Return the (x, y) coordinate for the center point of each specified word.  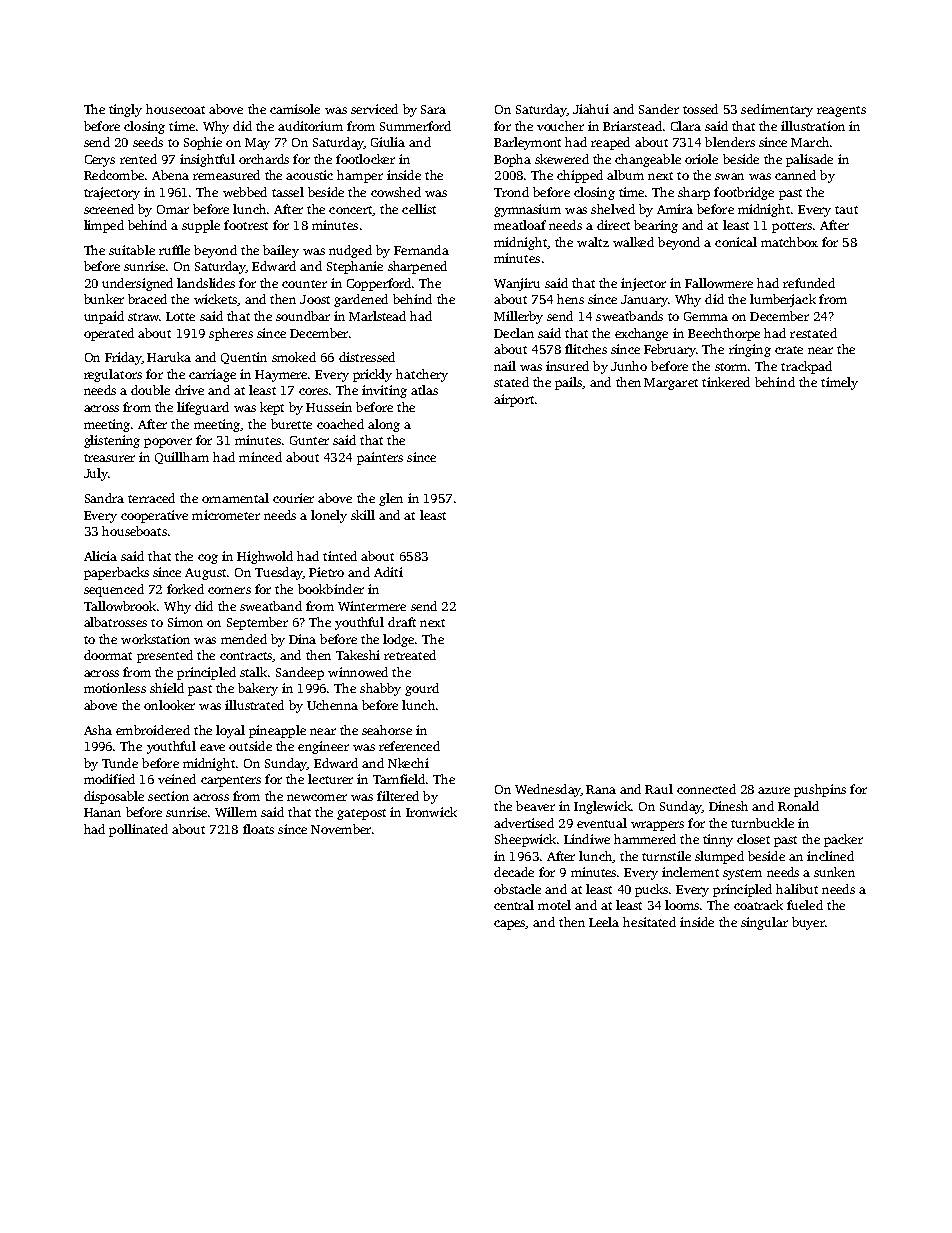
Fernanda (421, 250)
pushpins (820, 790)
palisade (809, 160)
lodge (399, 640)
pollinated (138, 830)
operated (109, 334)
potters (792, 227)
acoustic (309, 175)
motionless (115, 688)
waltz (593, 242)
